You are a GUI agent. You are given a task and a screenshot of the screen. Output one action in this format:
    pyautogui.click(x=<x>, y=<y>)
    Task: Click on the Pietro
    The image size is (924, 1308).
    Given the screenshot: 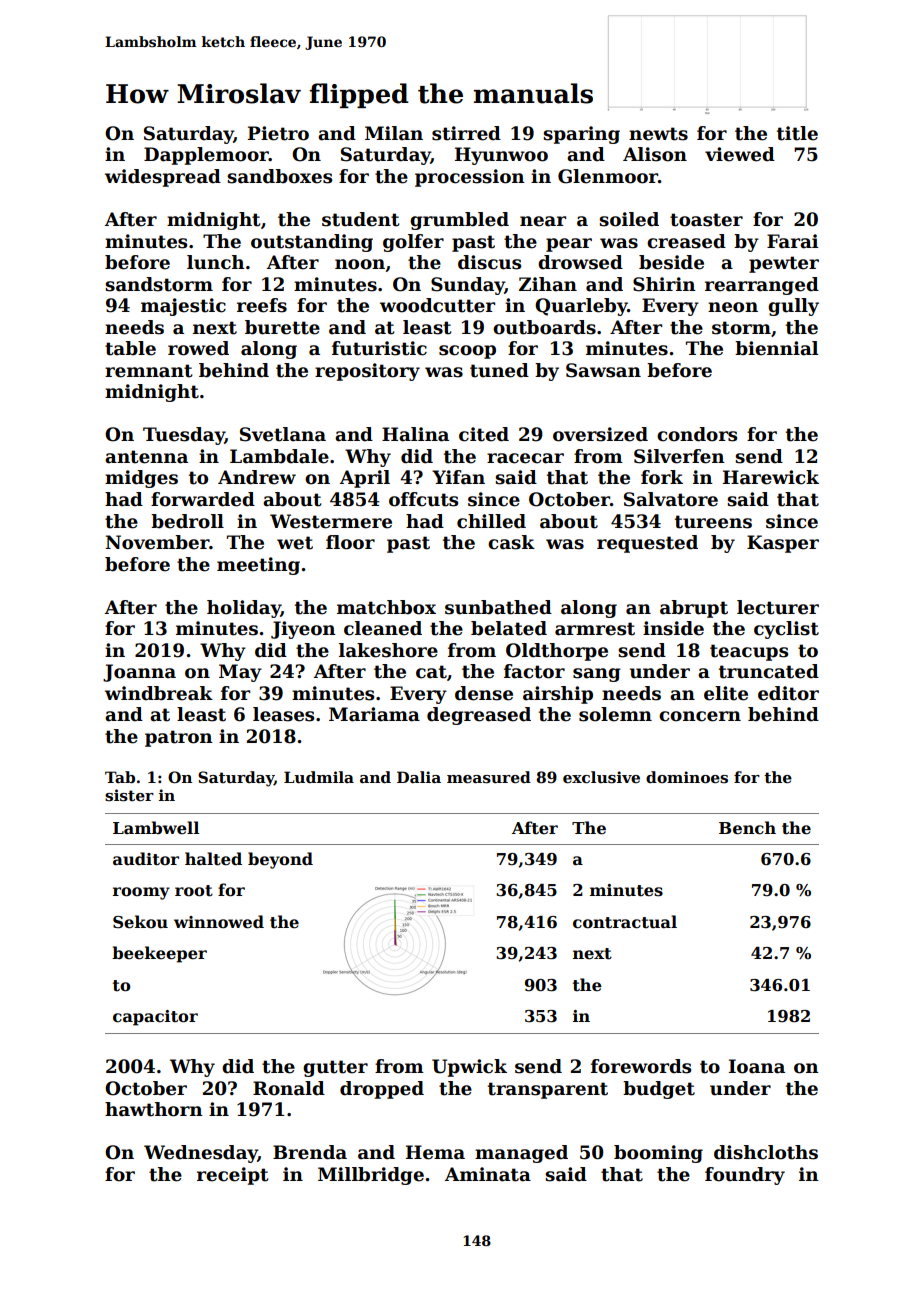 What is the action you would take?
    pyautogui.click(x=278, y=133)
